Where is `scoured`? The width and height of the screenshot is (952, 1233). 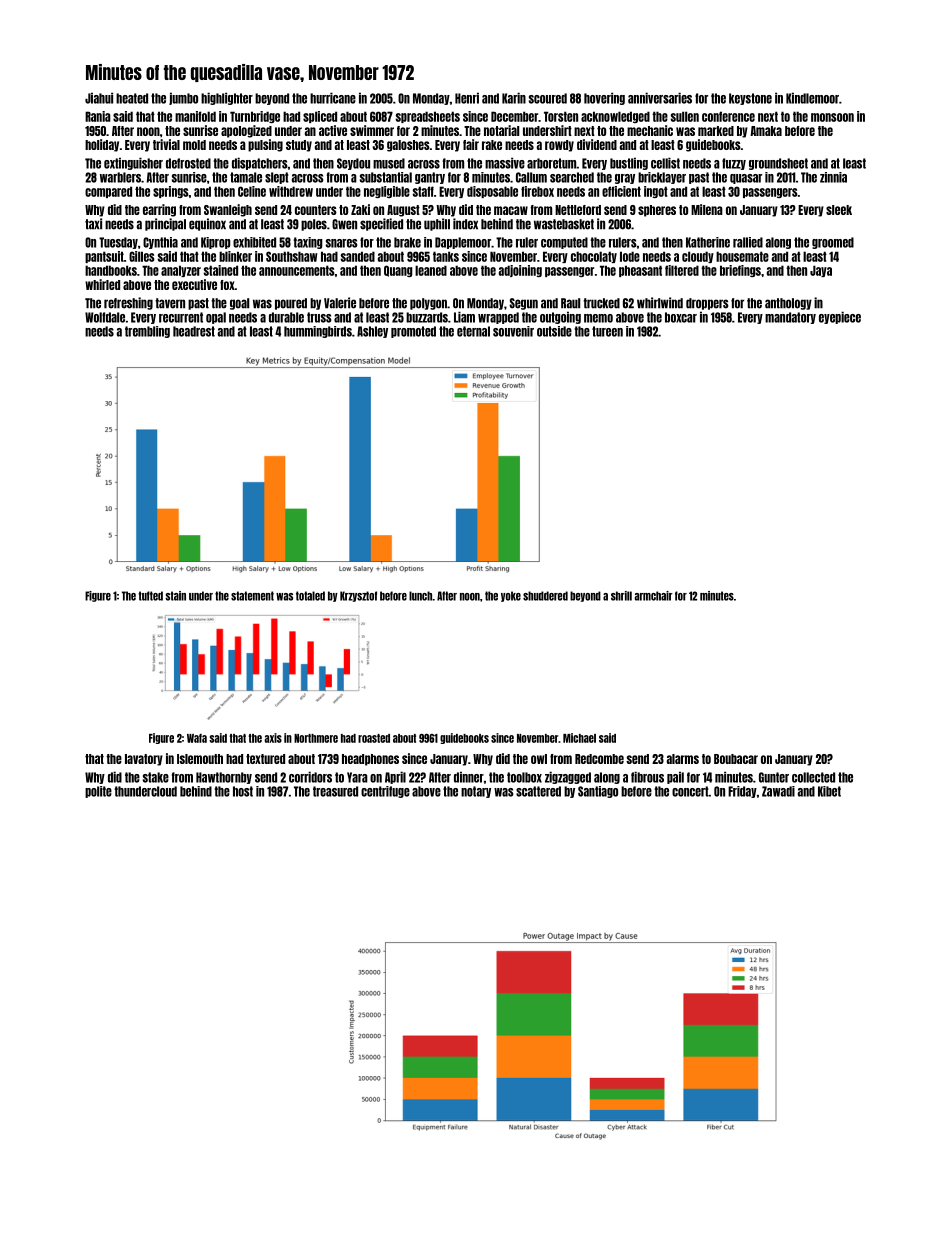 scoured is located at coordinates (548, 98).
